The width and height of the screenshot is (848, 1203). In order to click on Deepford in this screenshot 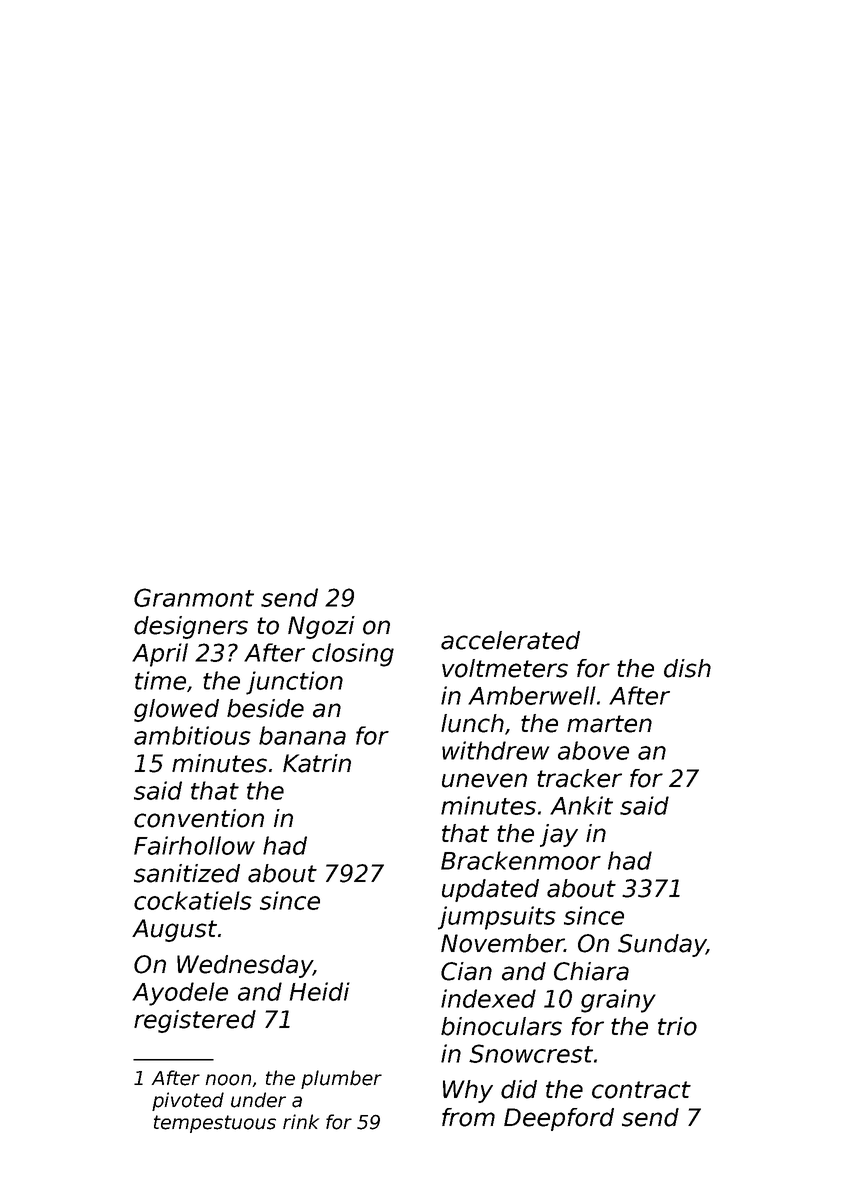, I will do `click(559, 1119)`.
